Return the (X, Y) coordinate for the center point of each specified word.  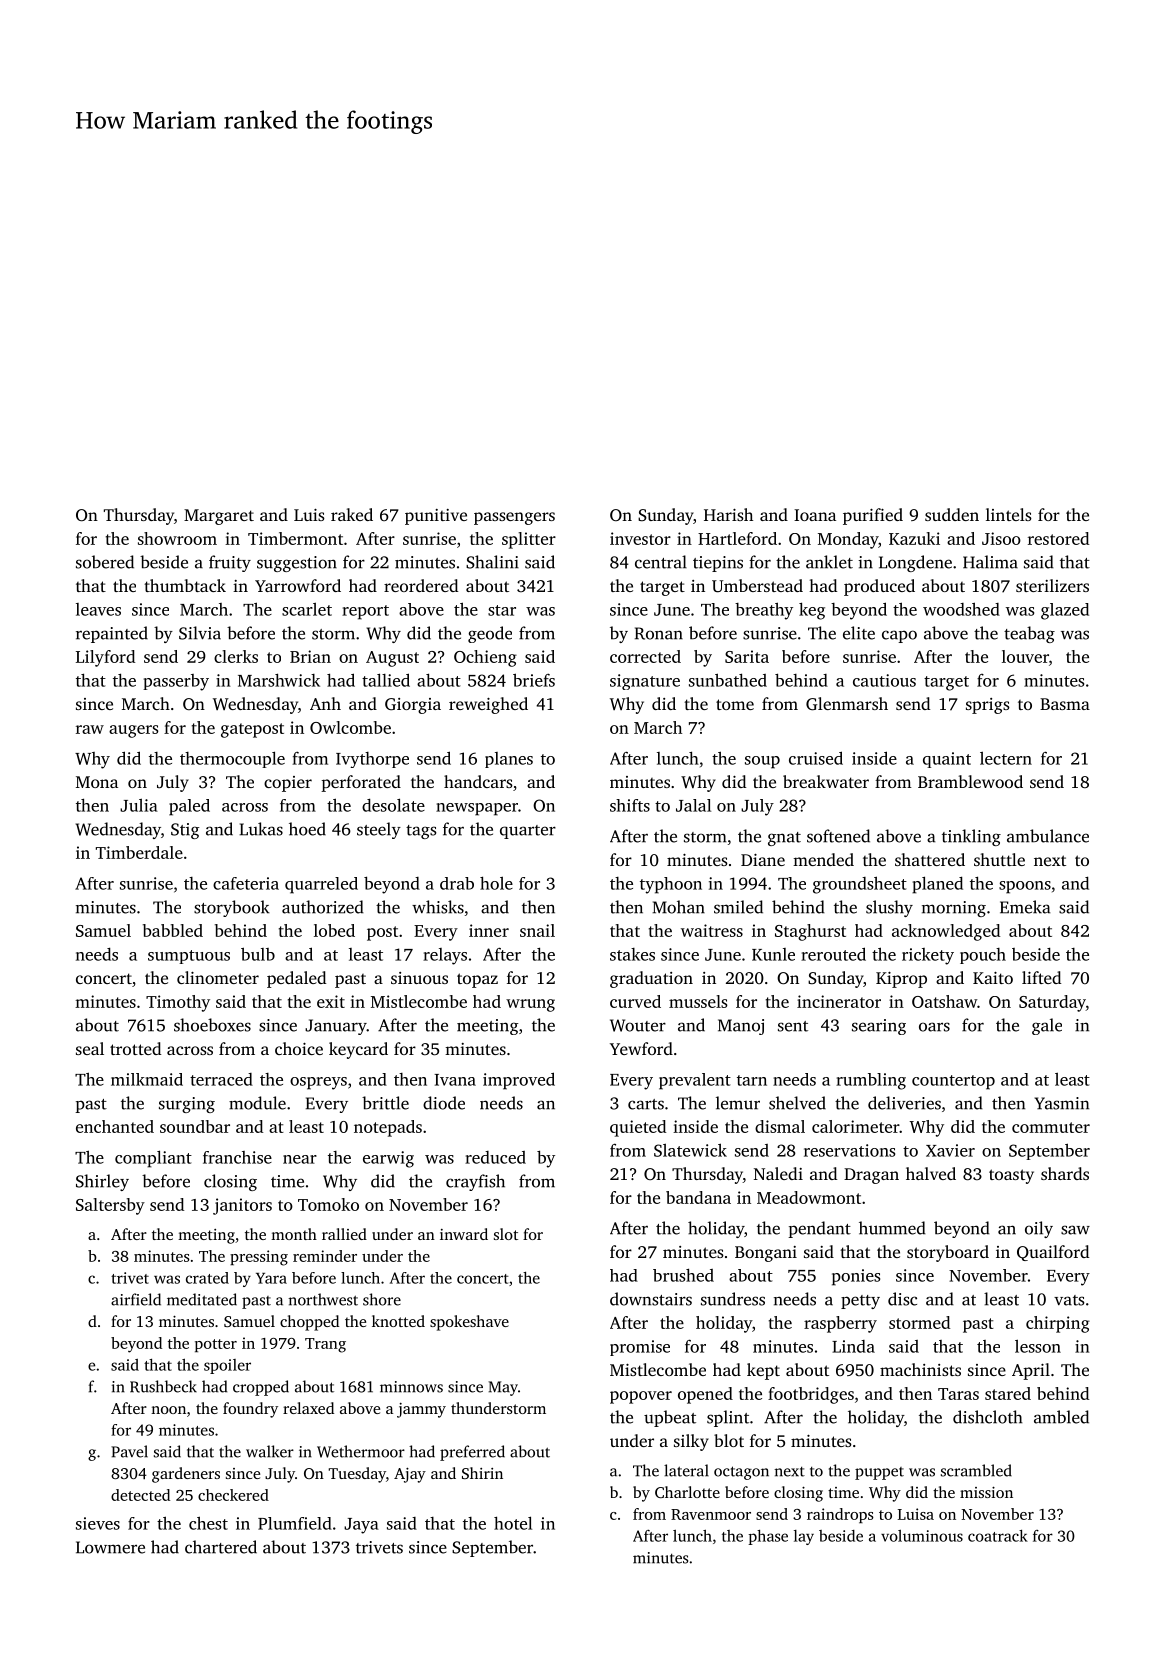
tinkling (971, 837)
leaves (98, 609)
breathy (764, 611)
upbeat (670, 1418)
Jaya (361, 1526)
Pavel (129, 1451)
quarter (528, 832)
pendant (819, 1229)
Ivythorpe (372, 760)
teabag (1029, 634)
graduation (651, 979)
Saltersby (110, 1206)
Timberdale (139, 852)
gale (1047, 1026)
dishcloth (987, 1417)
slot (506, 1234)
